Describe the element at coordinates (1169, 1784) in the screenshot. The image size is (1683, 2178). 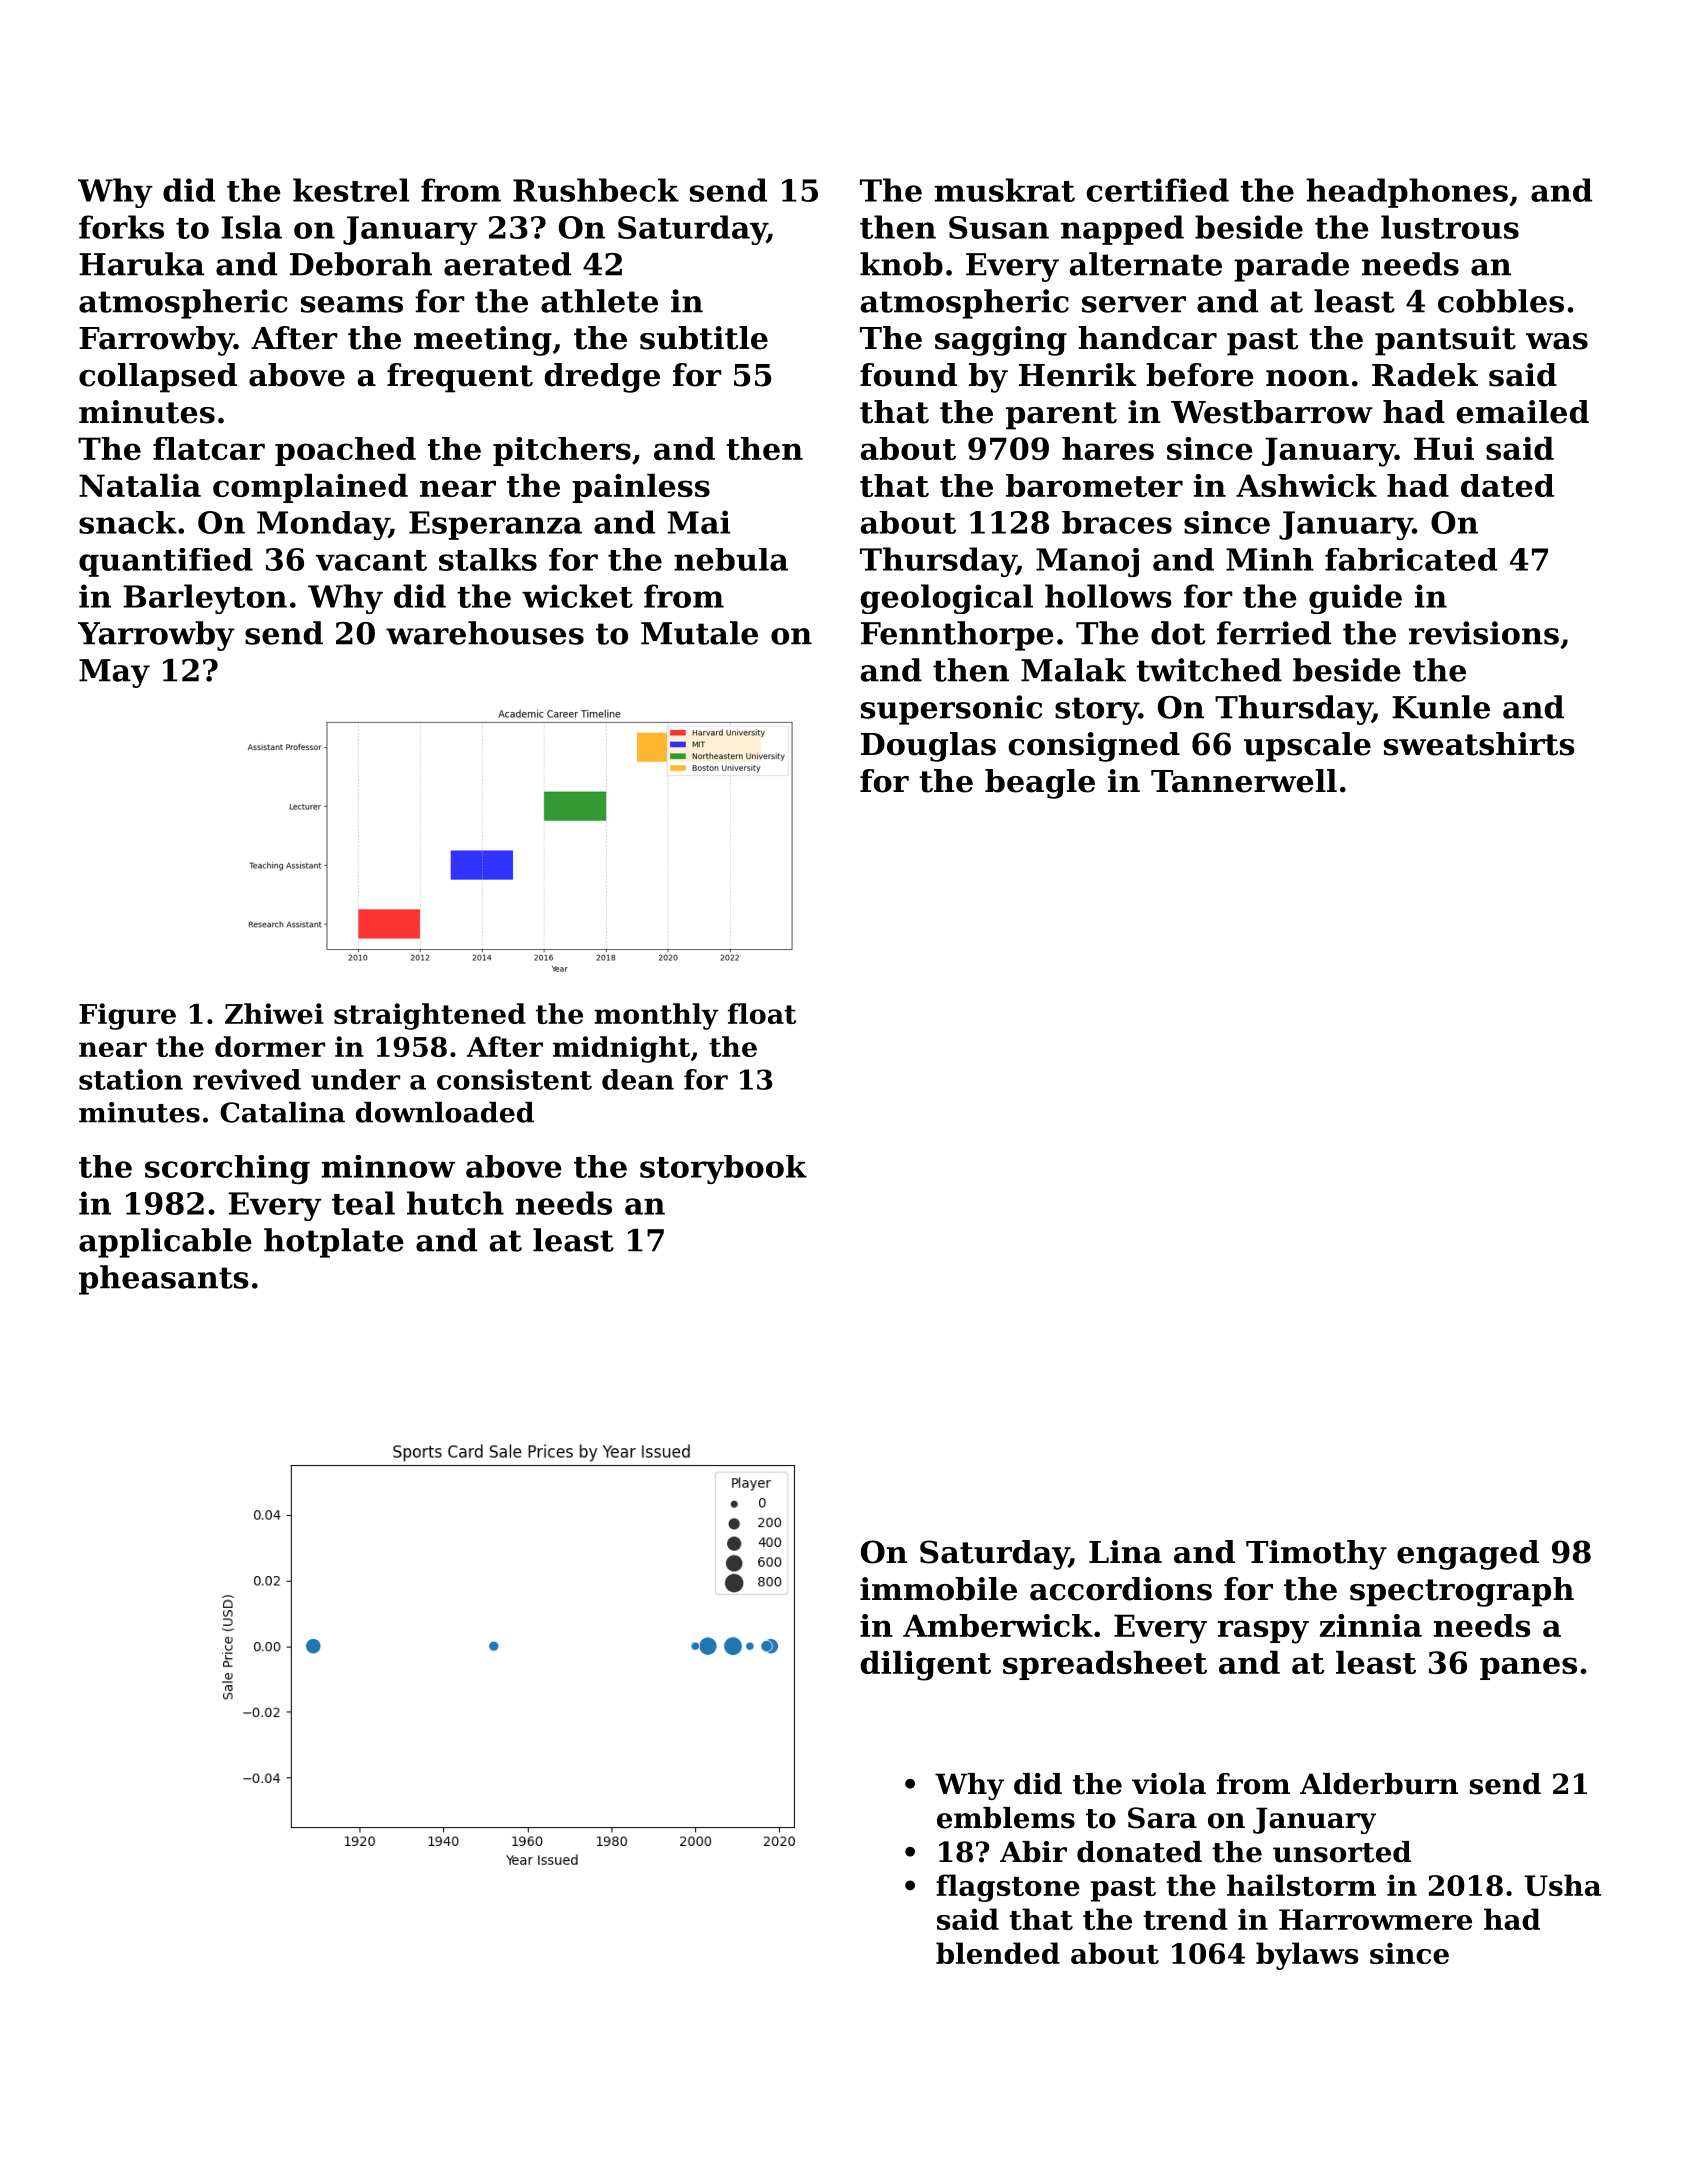
I see `viola` at that location.
